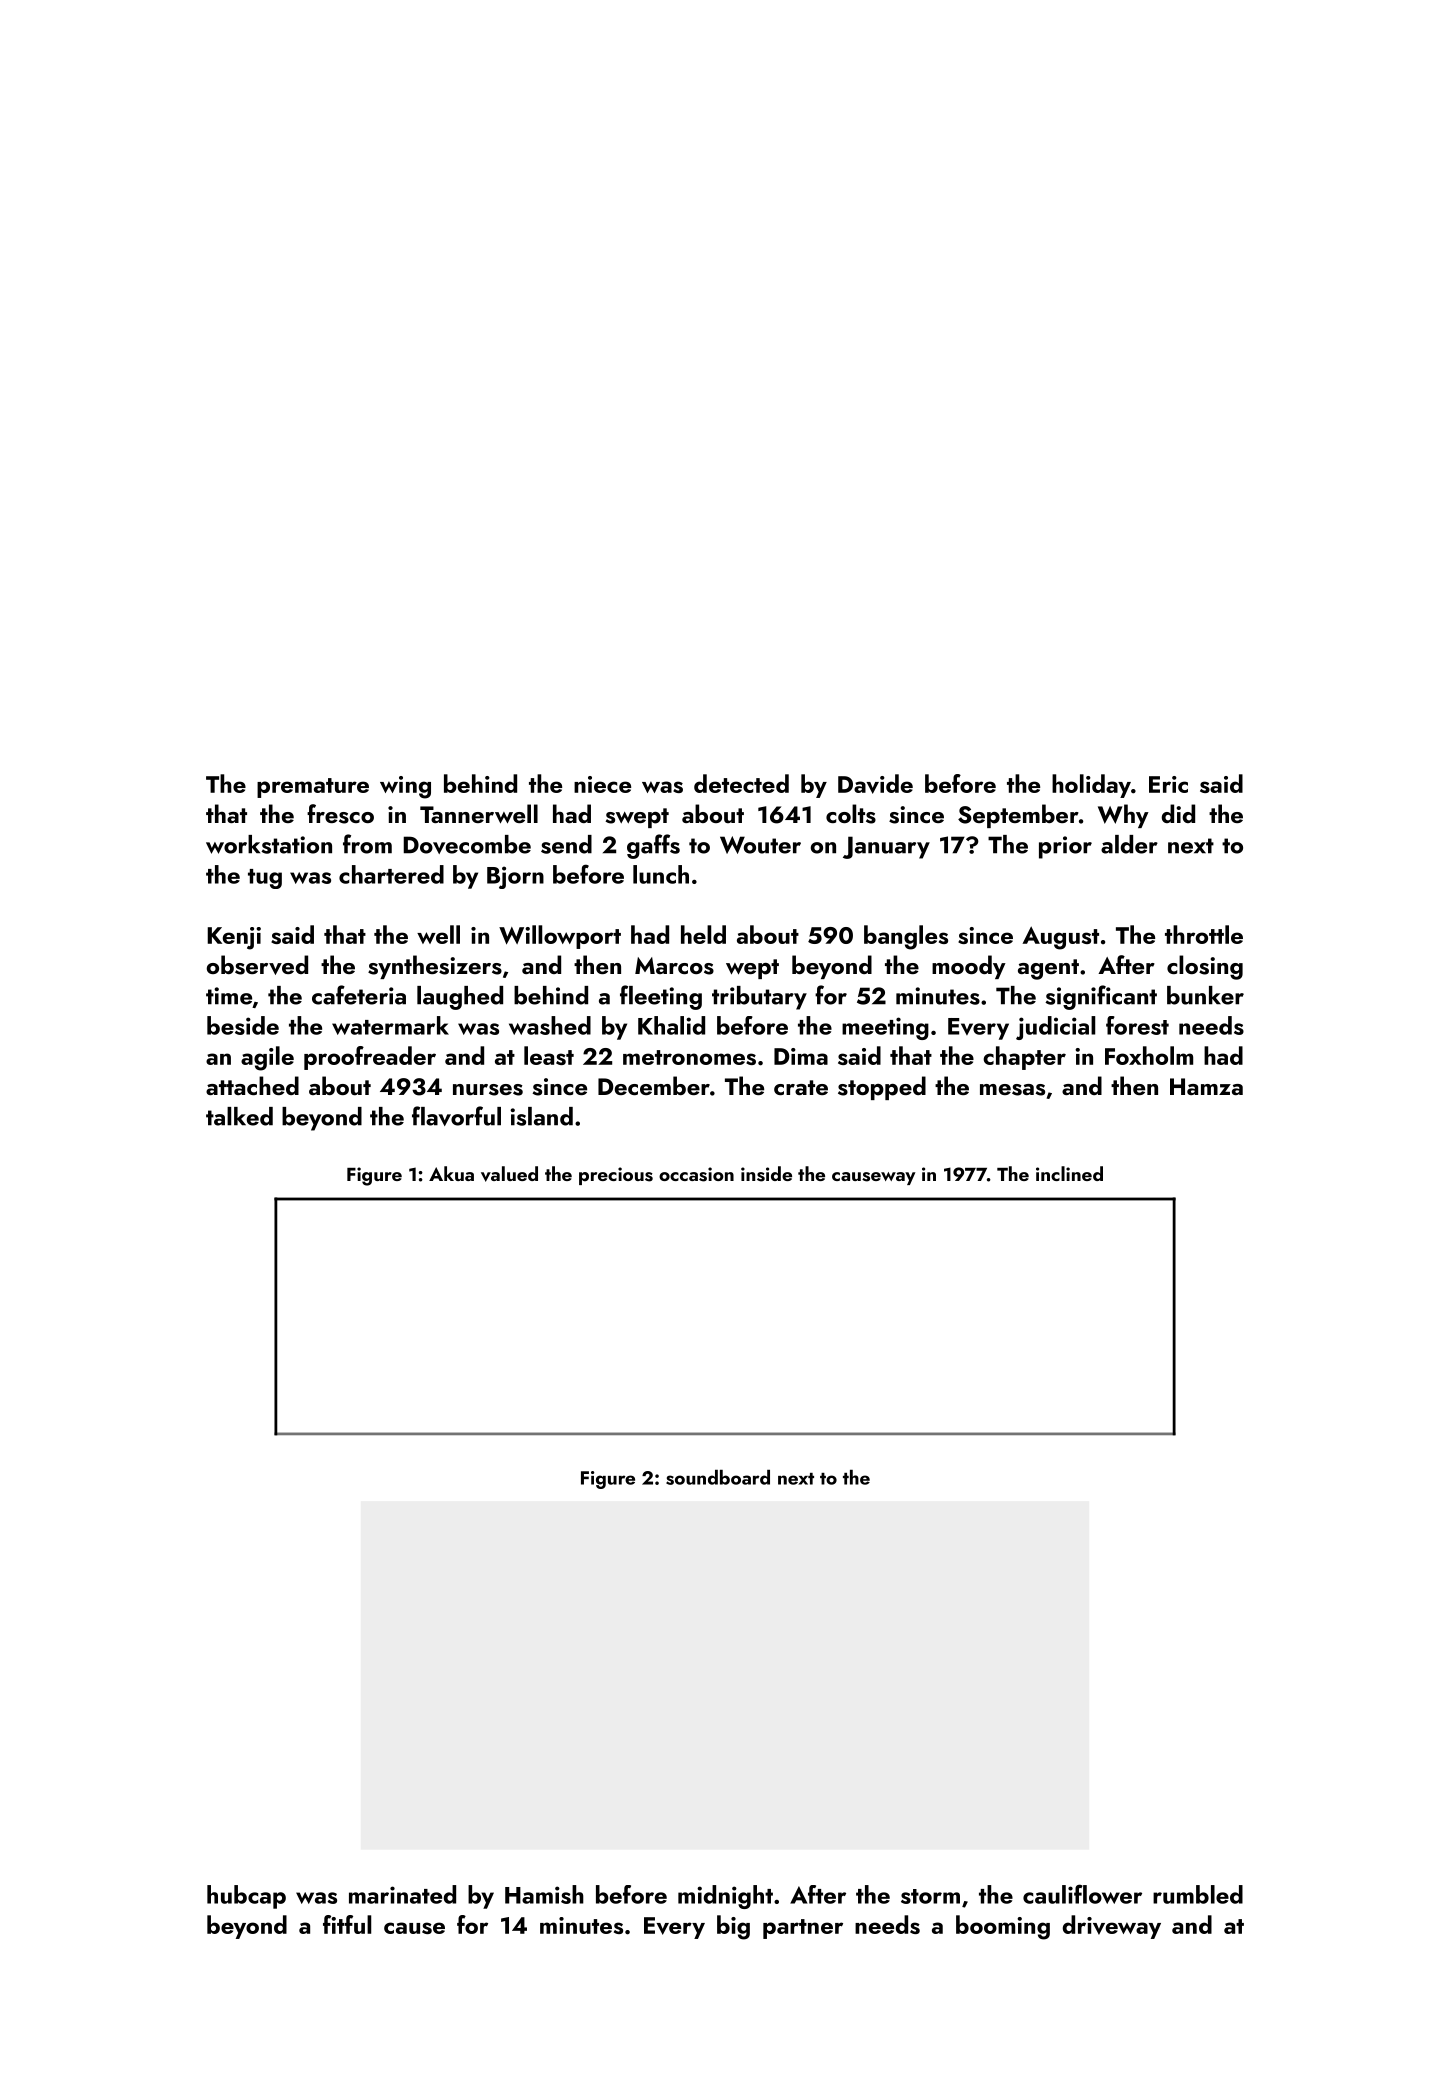 The image size is (1450, 2100). I want to click on Davide, so click(875, 784).
